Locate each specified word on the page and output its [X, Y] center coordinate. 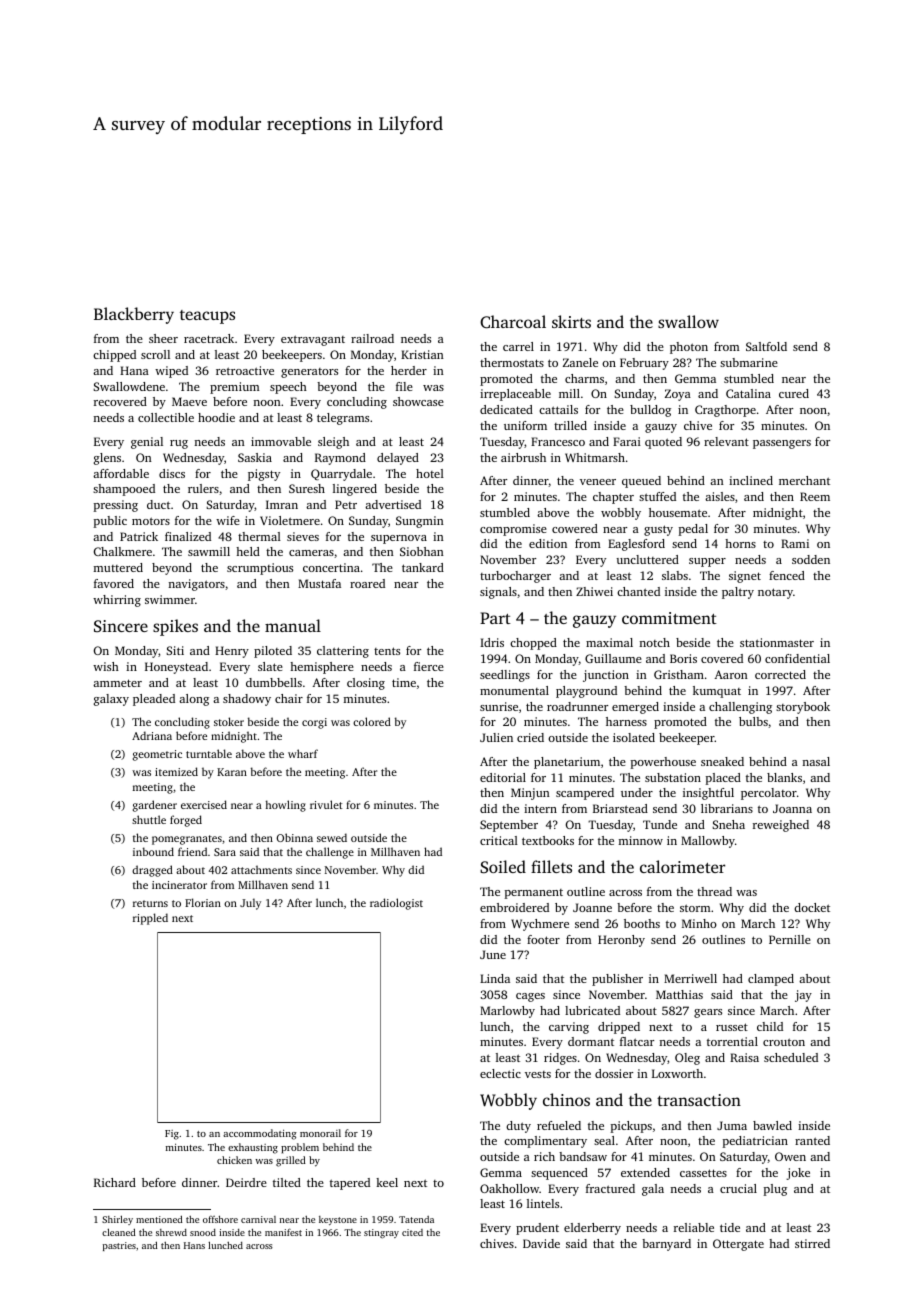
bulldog [650, 411]
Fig [172, 1135]
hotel [430, 473]
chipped [114, 356]
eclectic [500, 1073]
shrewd [171, 1232]
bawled [772, 1125]
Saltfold [766, 346]
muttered [118, 567]
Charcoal [513, 322]
